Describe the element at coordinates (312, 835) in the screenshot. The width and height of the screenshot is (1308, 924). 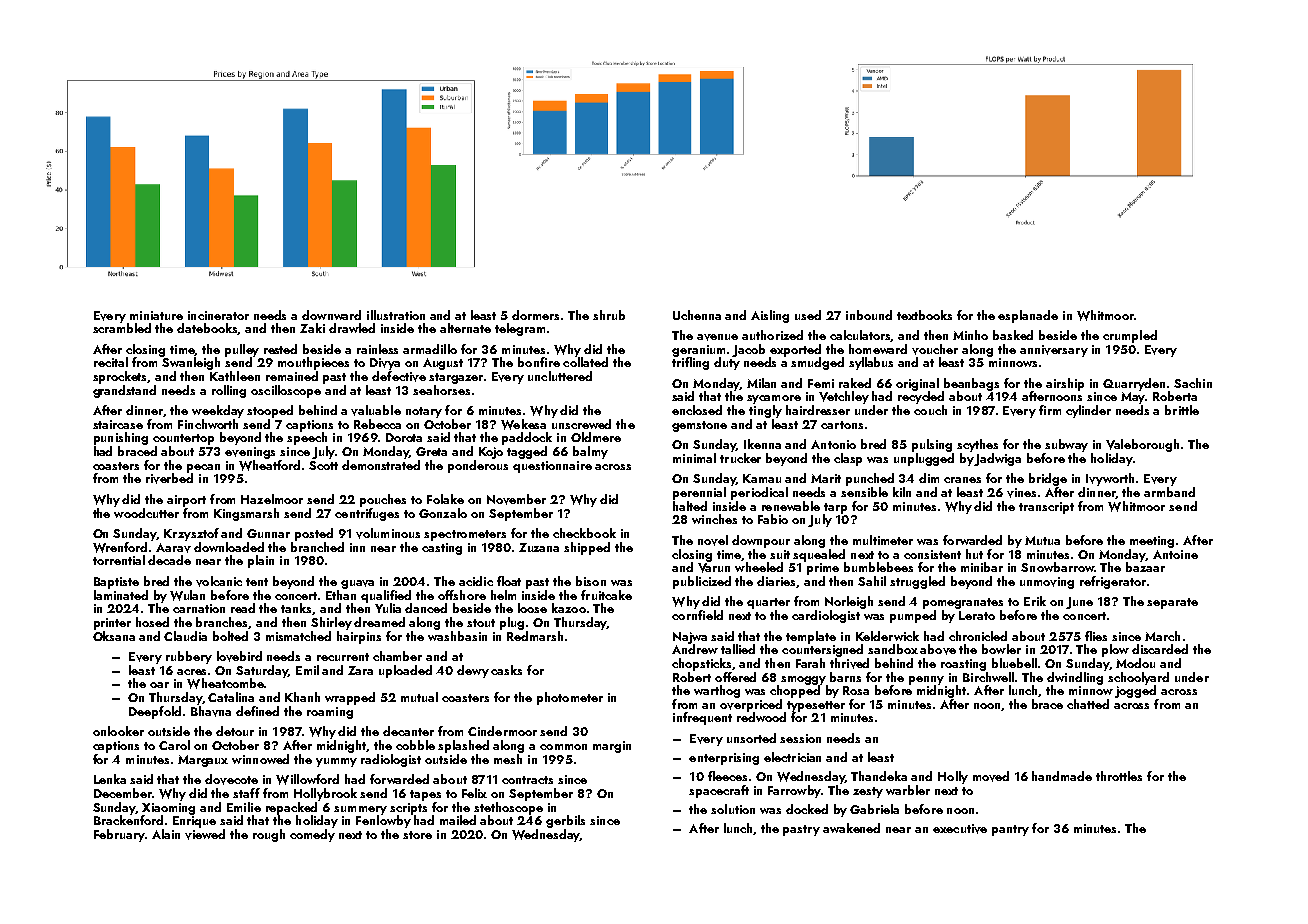
I see `comedy` at that location.
